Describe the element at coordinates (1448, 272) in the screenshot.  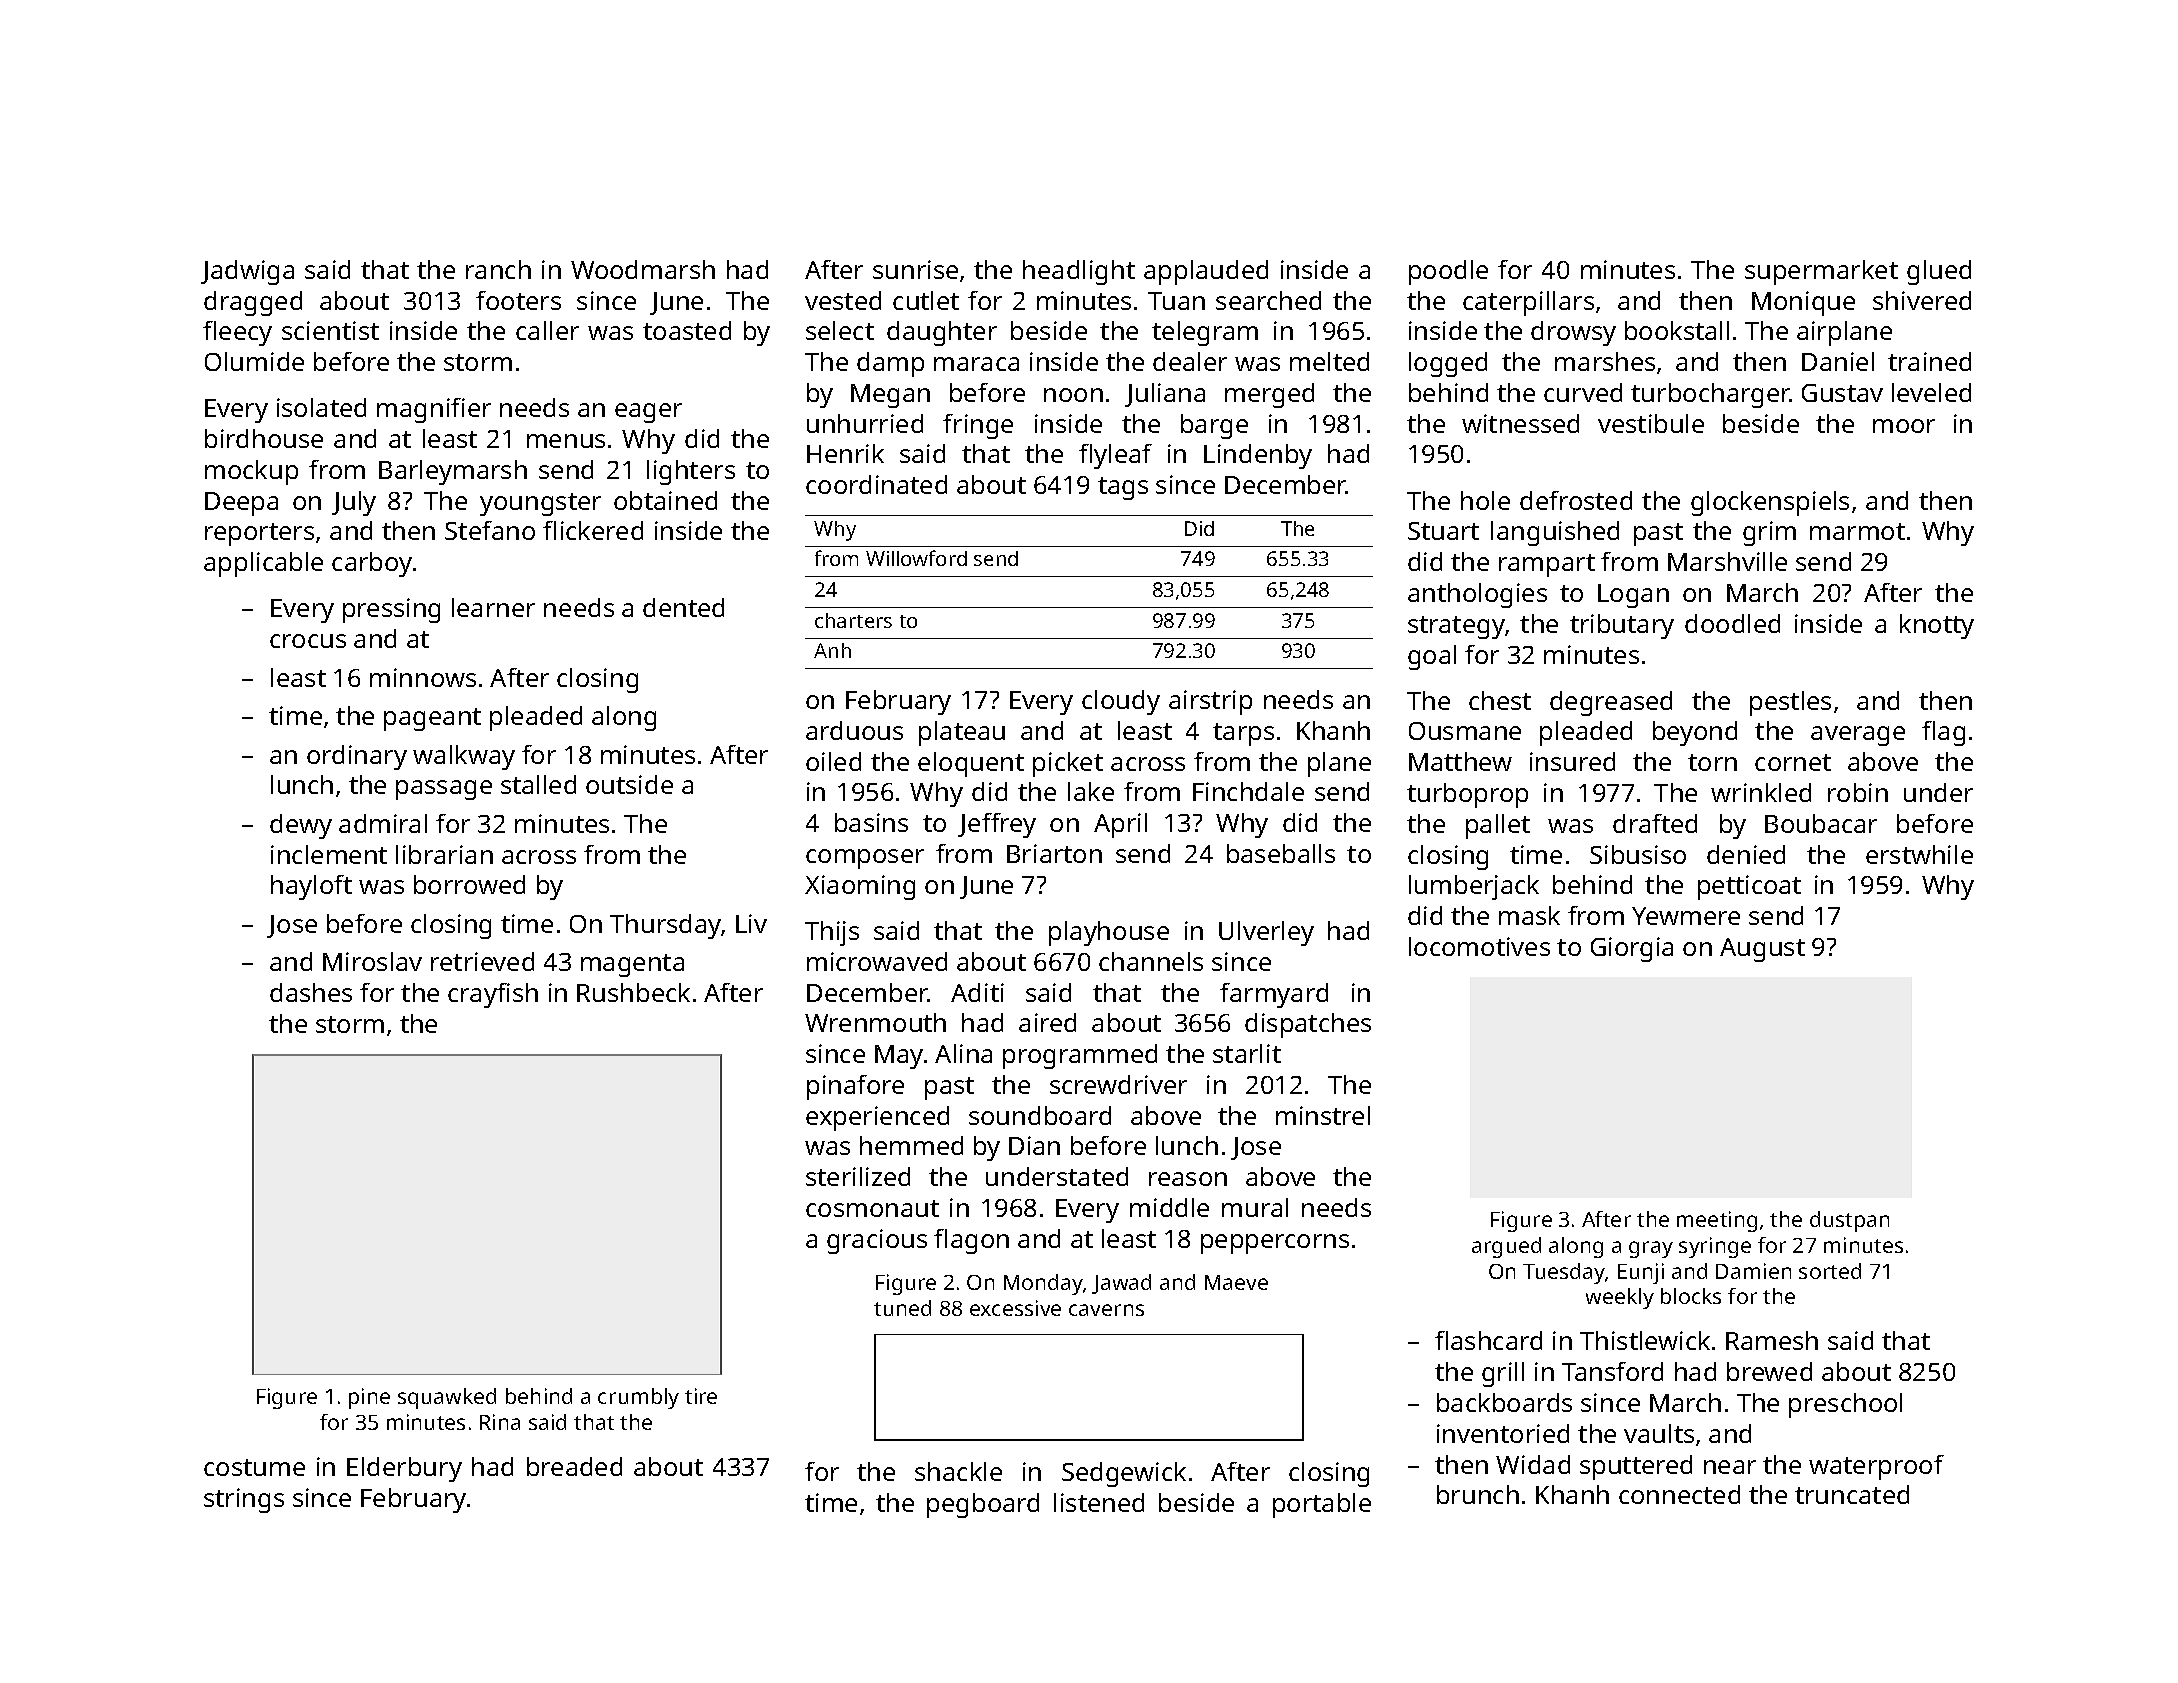
I see `poodle` at that location.
